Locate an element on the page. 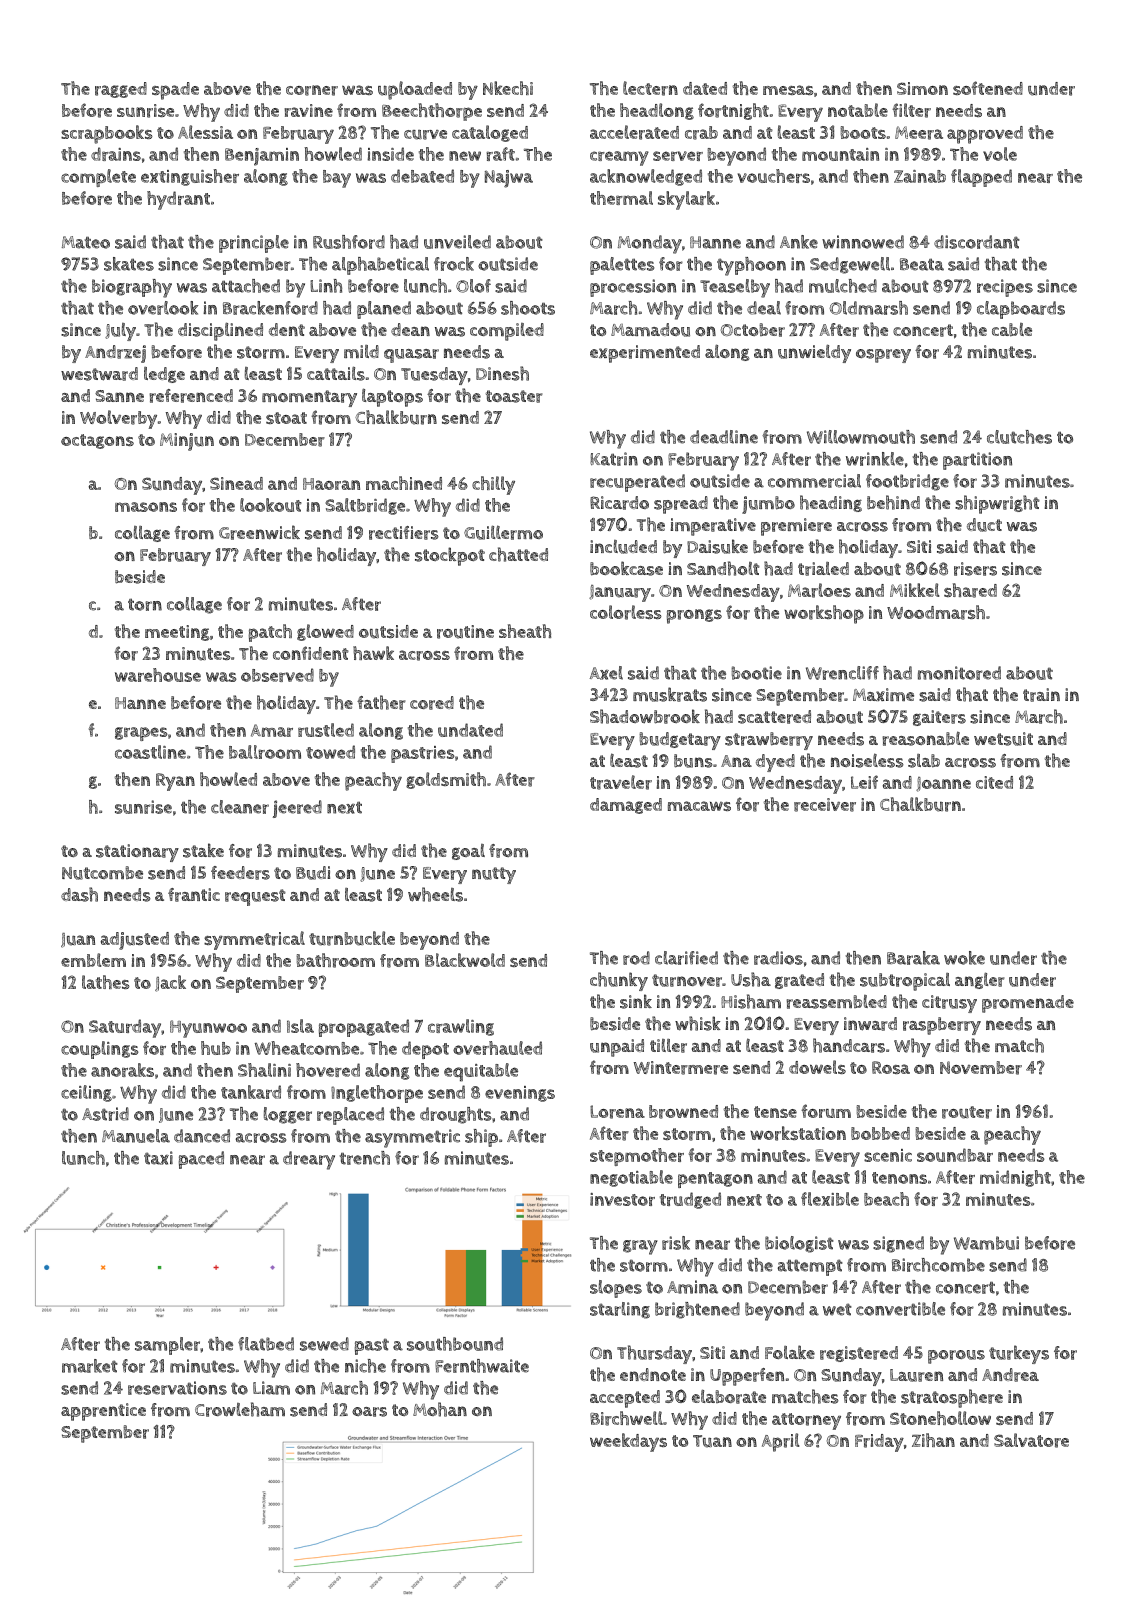  softened is located at coordinates (988, 88).
